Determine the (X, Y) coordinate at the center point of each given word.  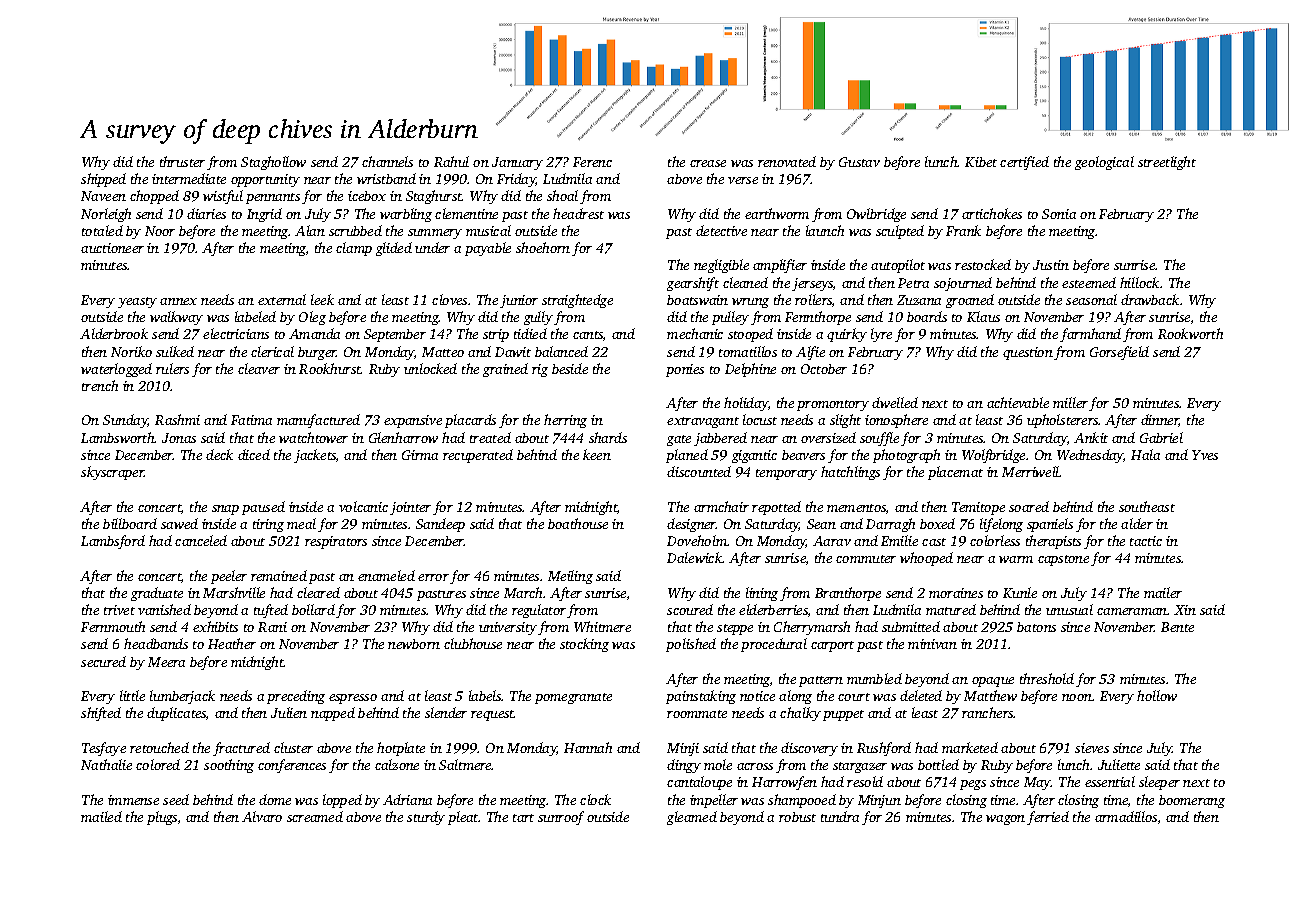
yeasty (137, 302)
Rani (272, 627)
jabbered (720, 439)
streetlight (1167, 163)
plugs (162, 818)
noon (1077, 697)
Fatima (251, 420)
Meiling (570, 577)
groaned (970, 301)
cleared (318, 592)
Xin (1185, 610)
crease (708, 163)
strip (496, 335)
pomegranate (573, 698)
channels (387, 161)
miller (1070, 402)
